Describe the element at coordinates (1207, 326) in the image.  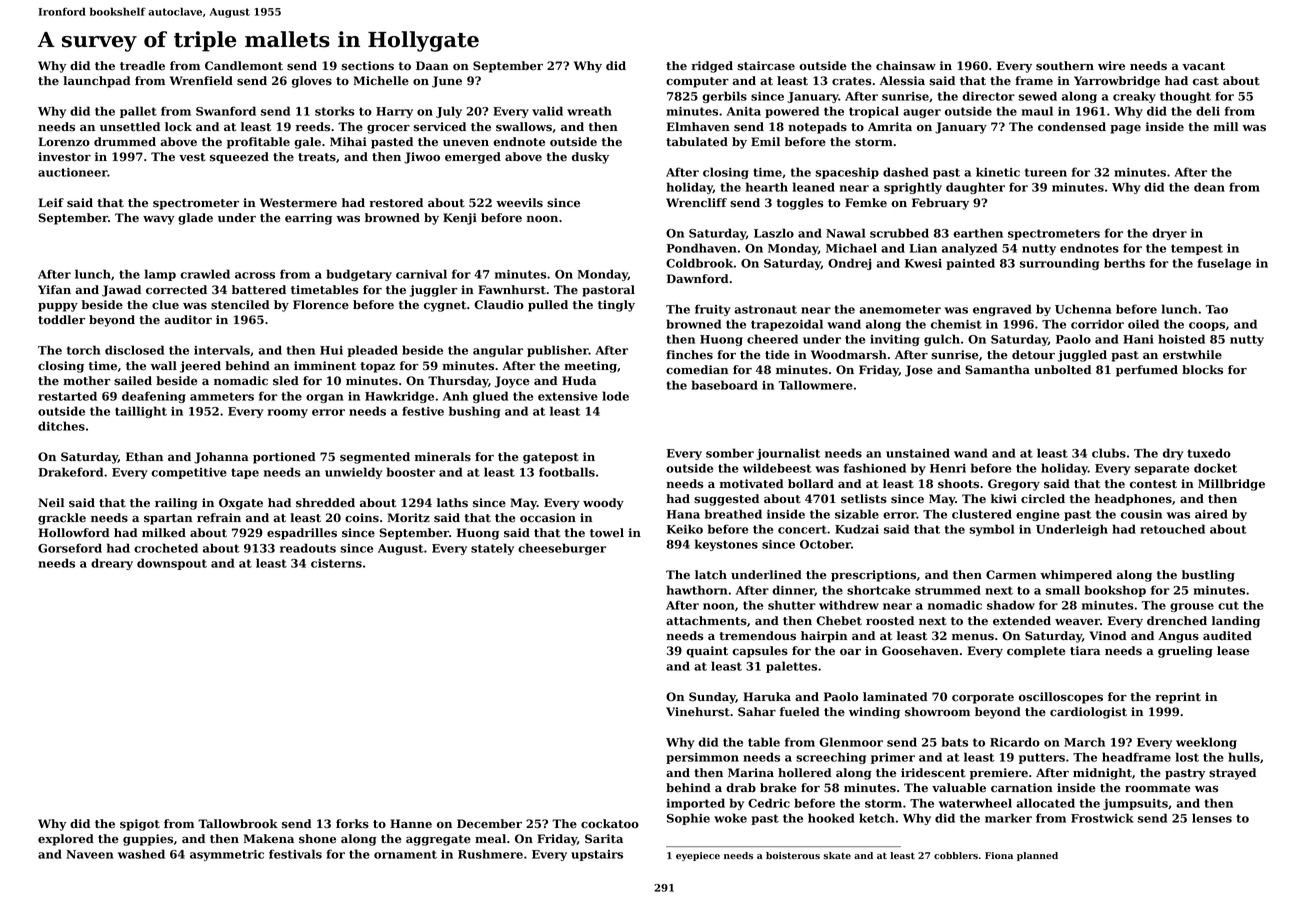
I see `coops` at that location.
